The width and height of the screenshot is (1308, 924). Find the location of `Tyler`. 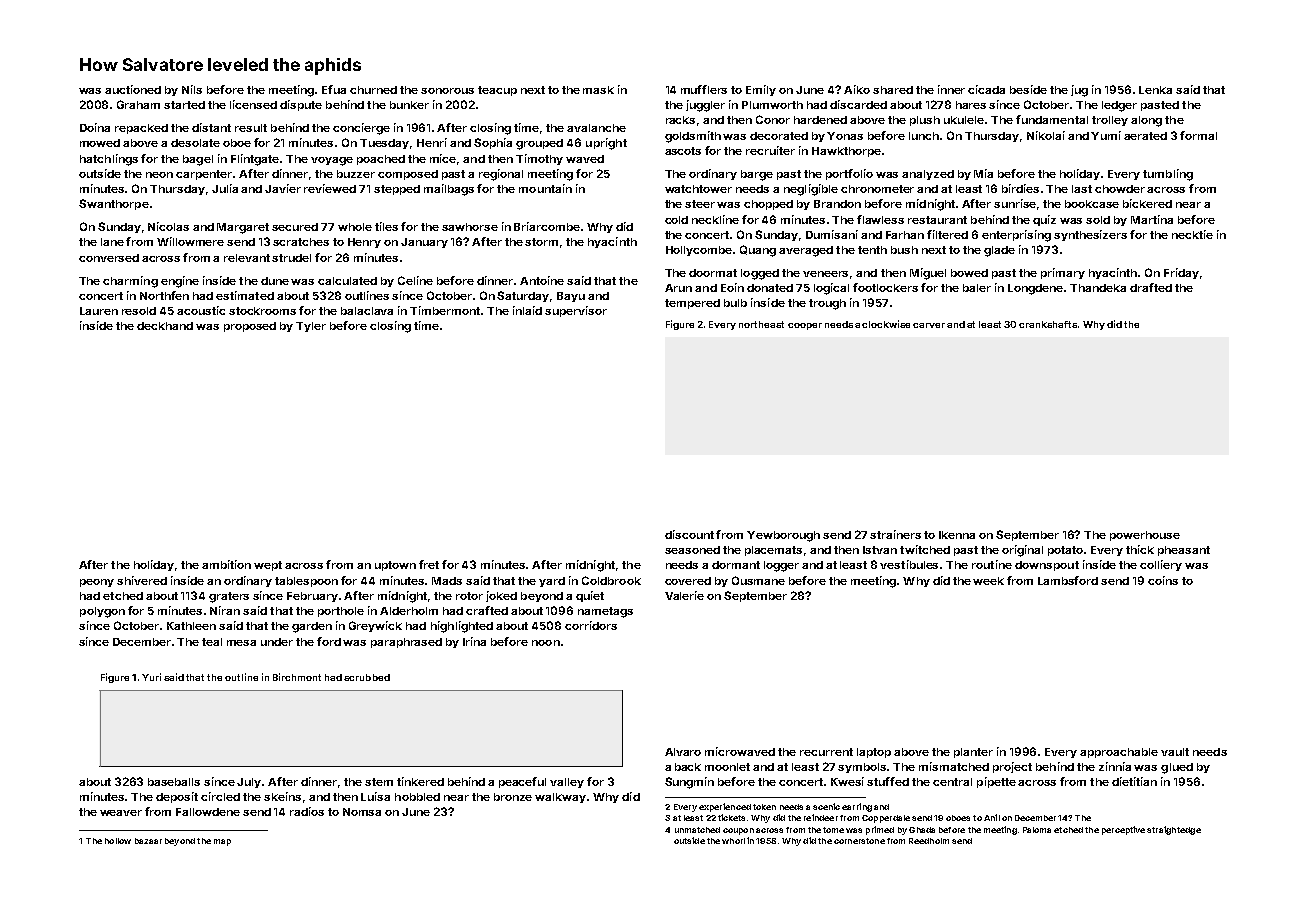

Tyler is located at coordinates (311, 327).
